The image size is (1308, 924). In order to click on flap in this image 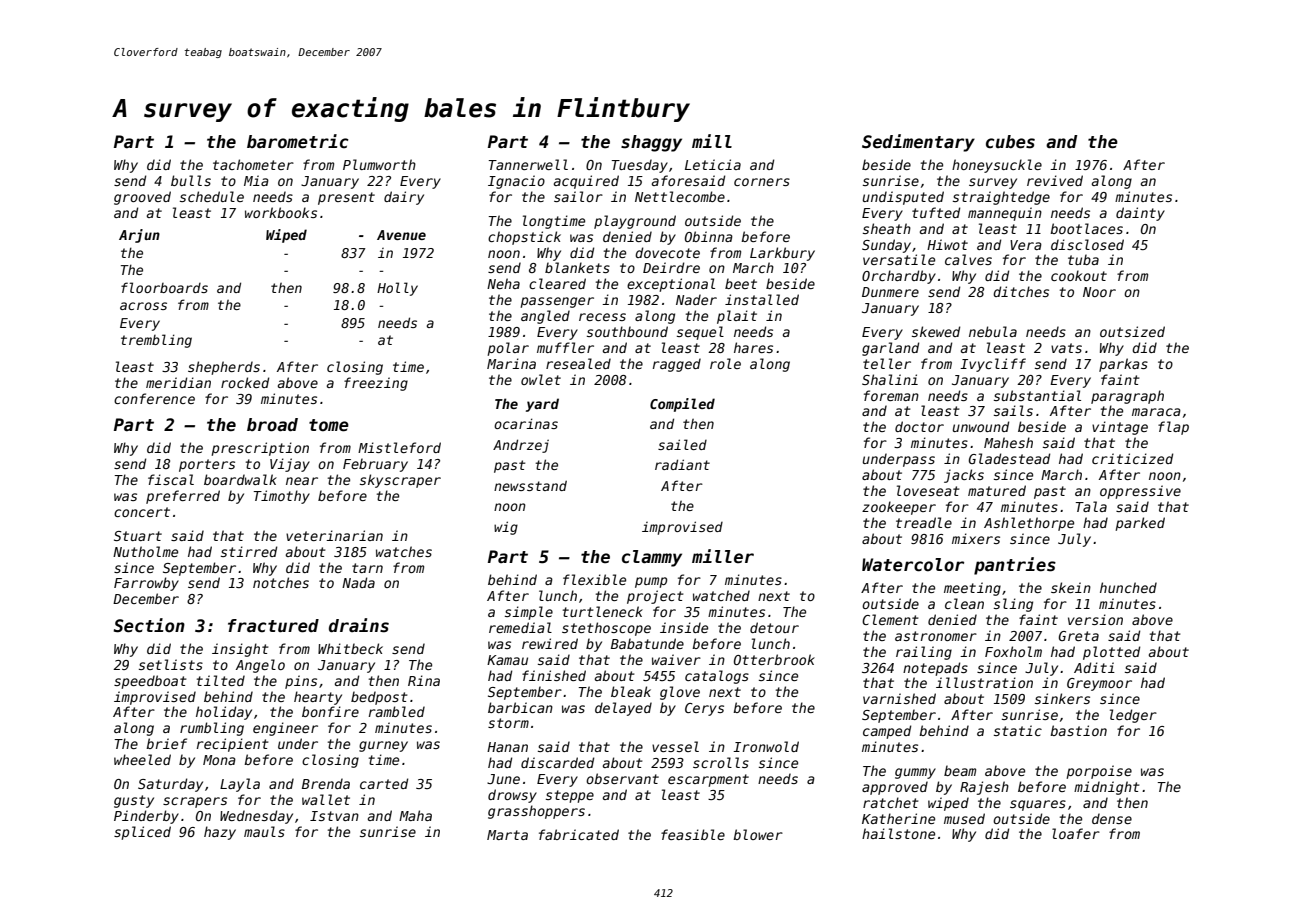, I will do `click(1173, 428)`.
